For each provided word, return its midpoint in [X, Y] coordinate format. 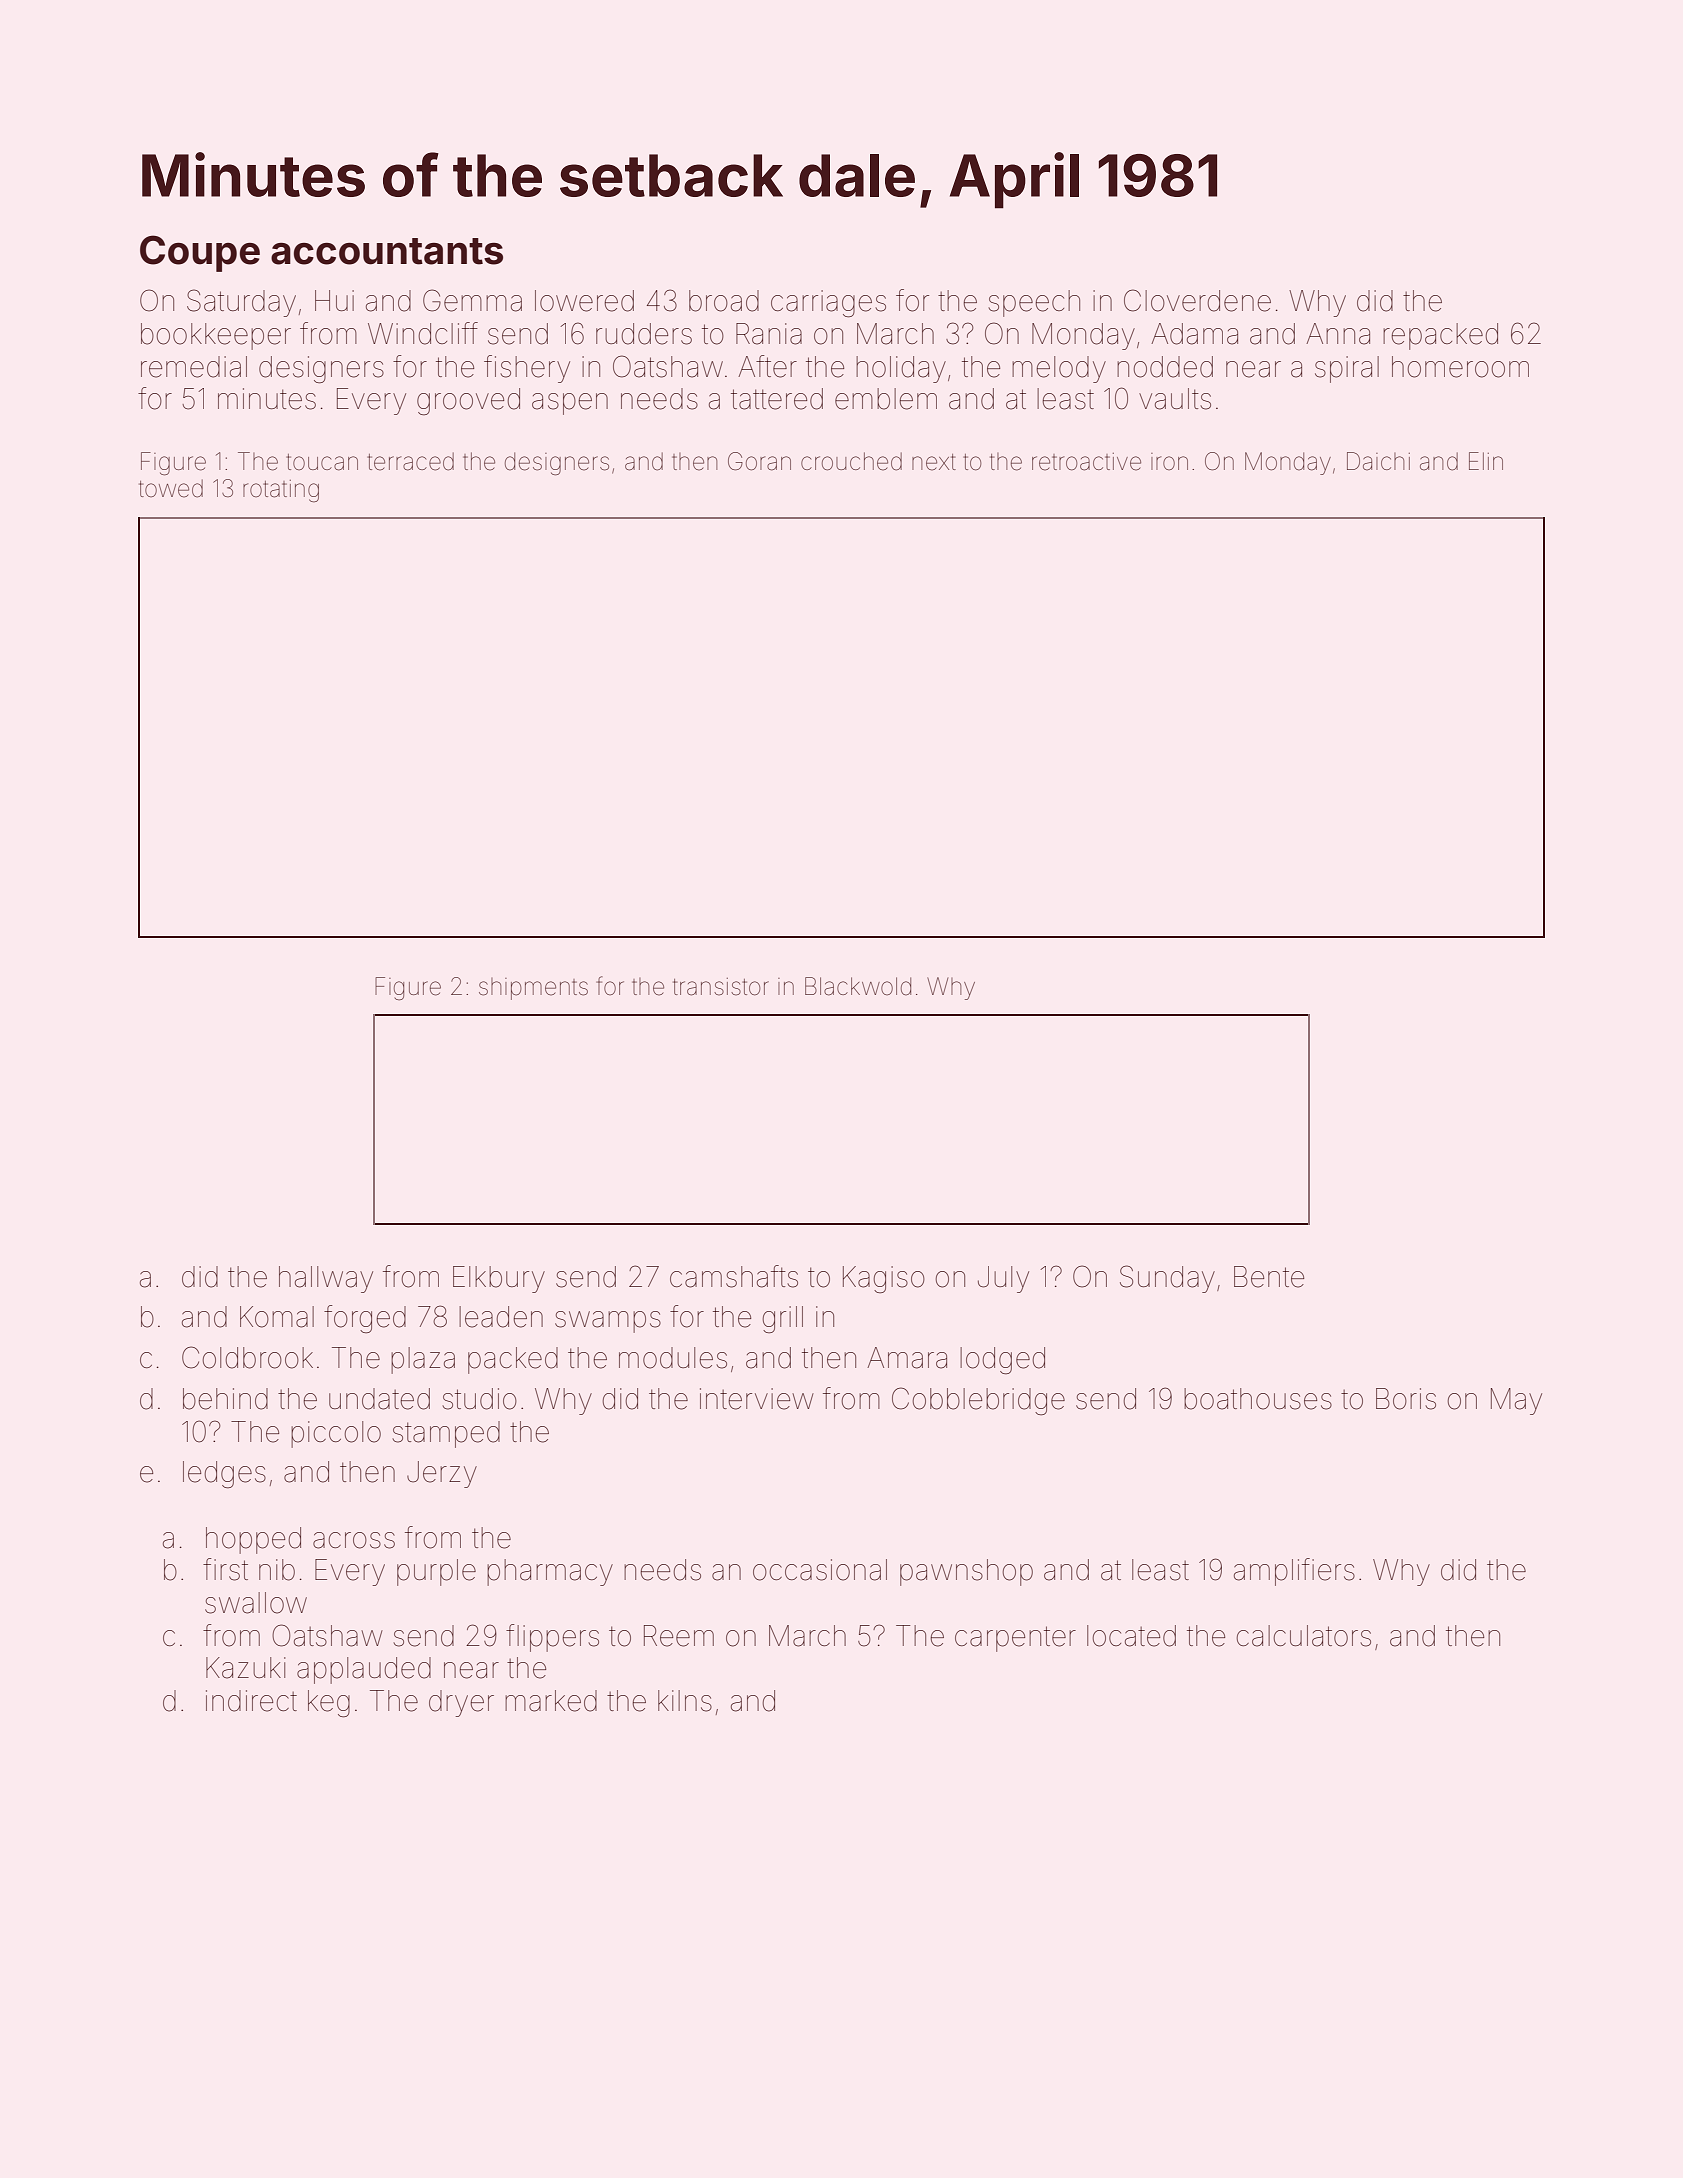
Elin [1486, 461]
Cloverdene [1197, 300]
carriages [828, 304]
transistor [721, 987]
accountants [387, 251]
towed [171, 488]
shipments [533, 989]
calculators [1304, 1636]
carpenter [1015, 1639]
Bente [1269, 1277]
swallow [256, 1603]
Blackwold [858, 986]
